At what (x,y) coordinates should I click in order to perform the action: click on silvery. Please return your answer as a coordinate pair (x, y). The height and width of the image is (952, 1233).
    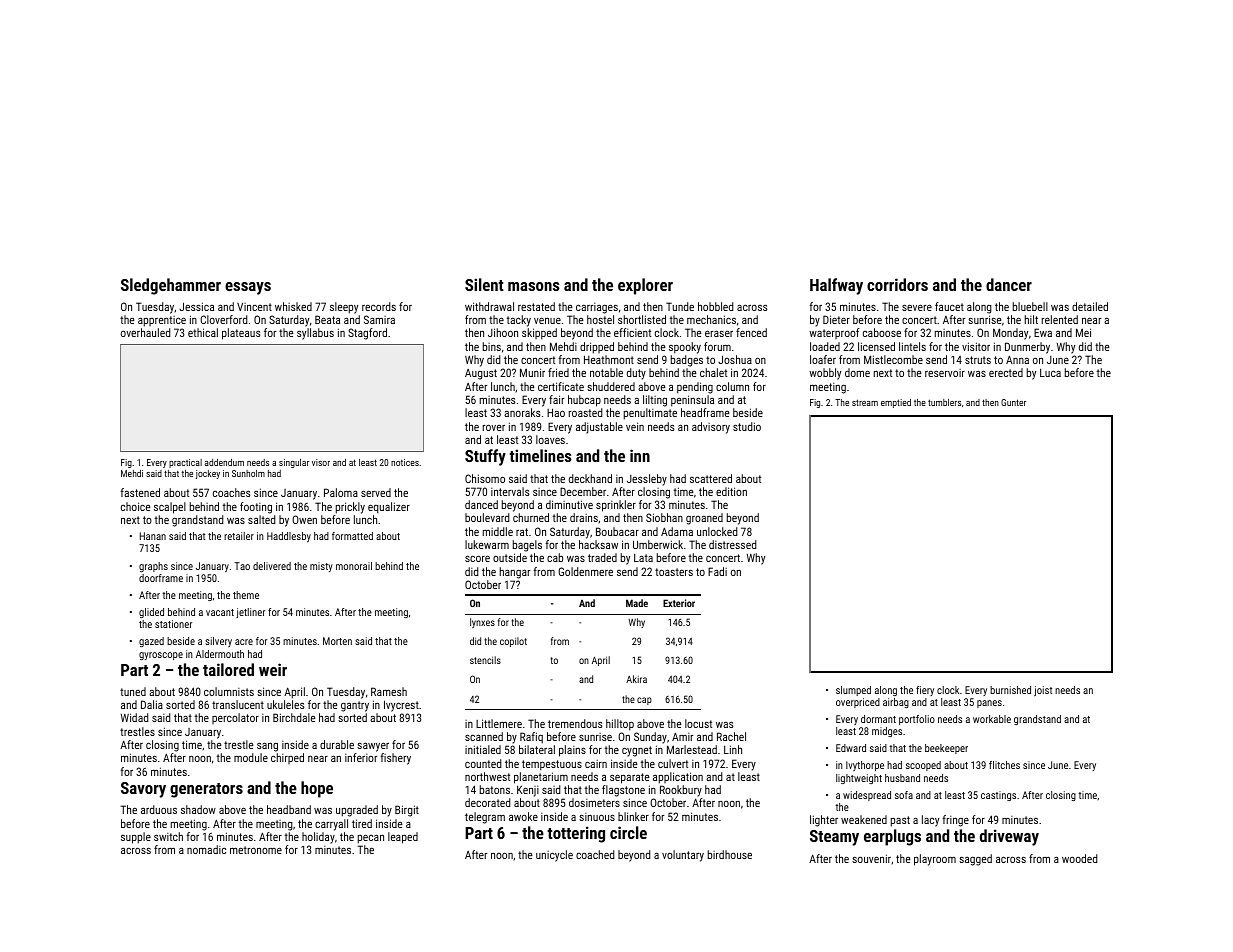
    Looking at the image, I should click on (218, 642).
